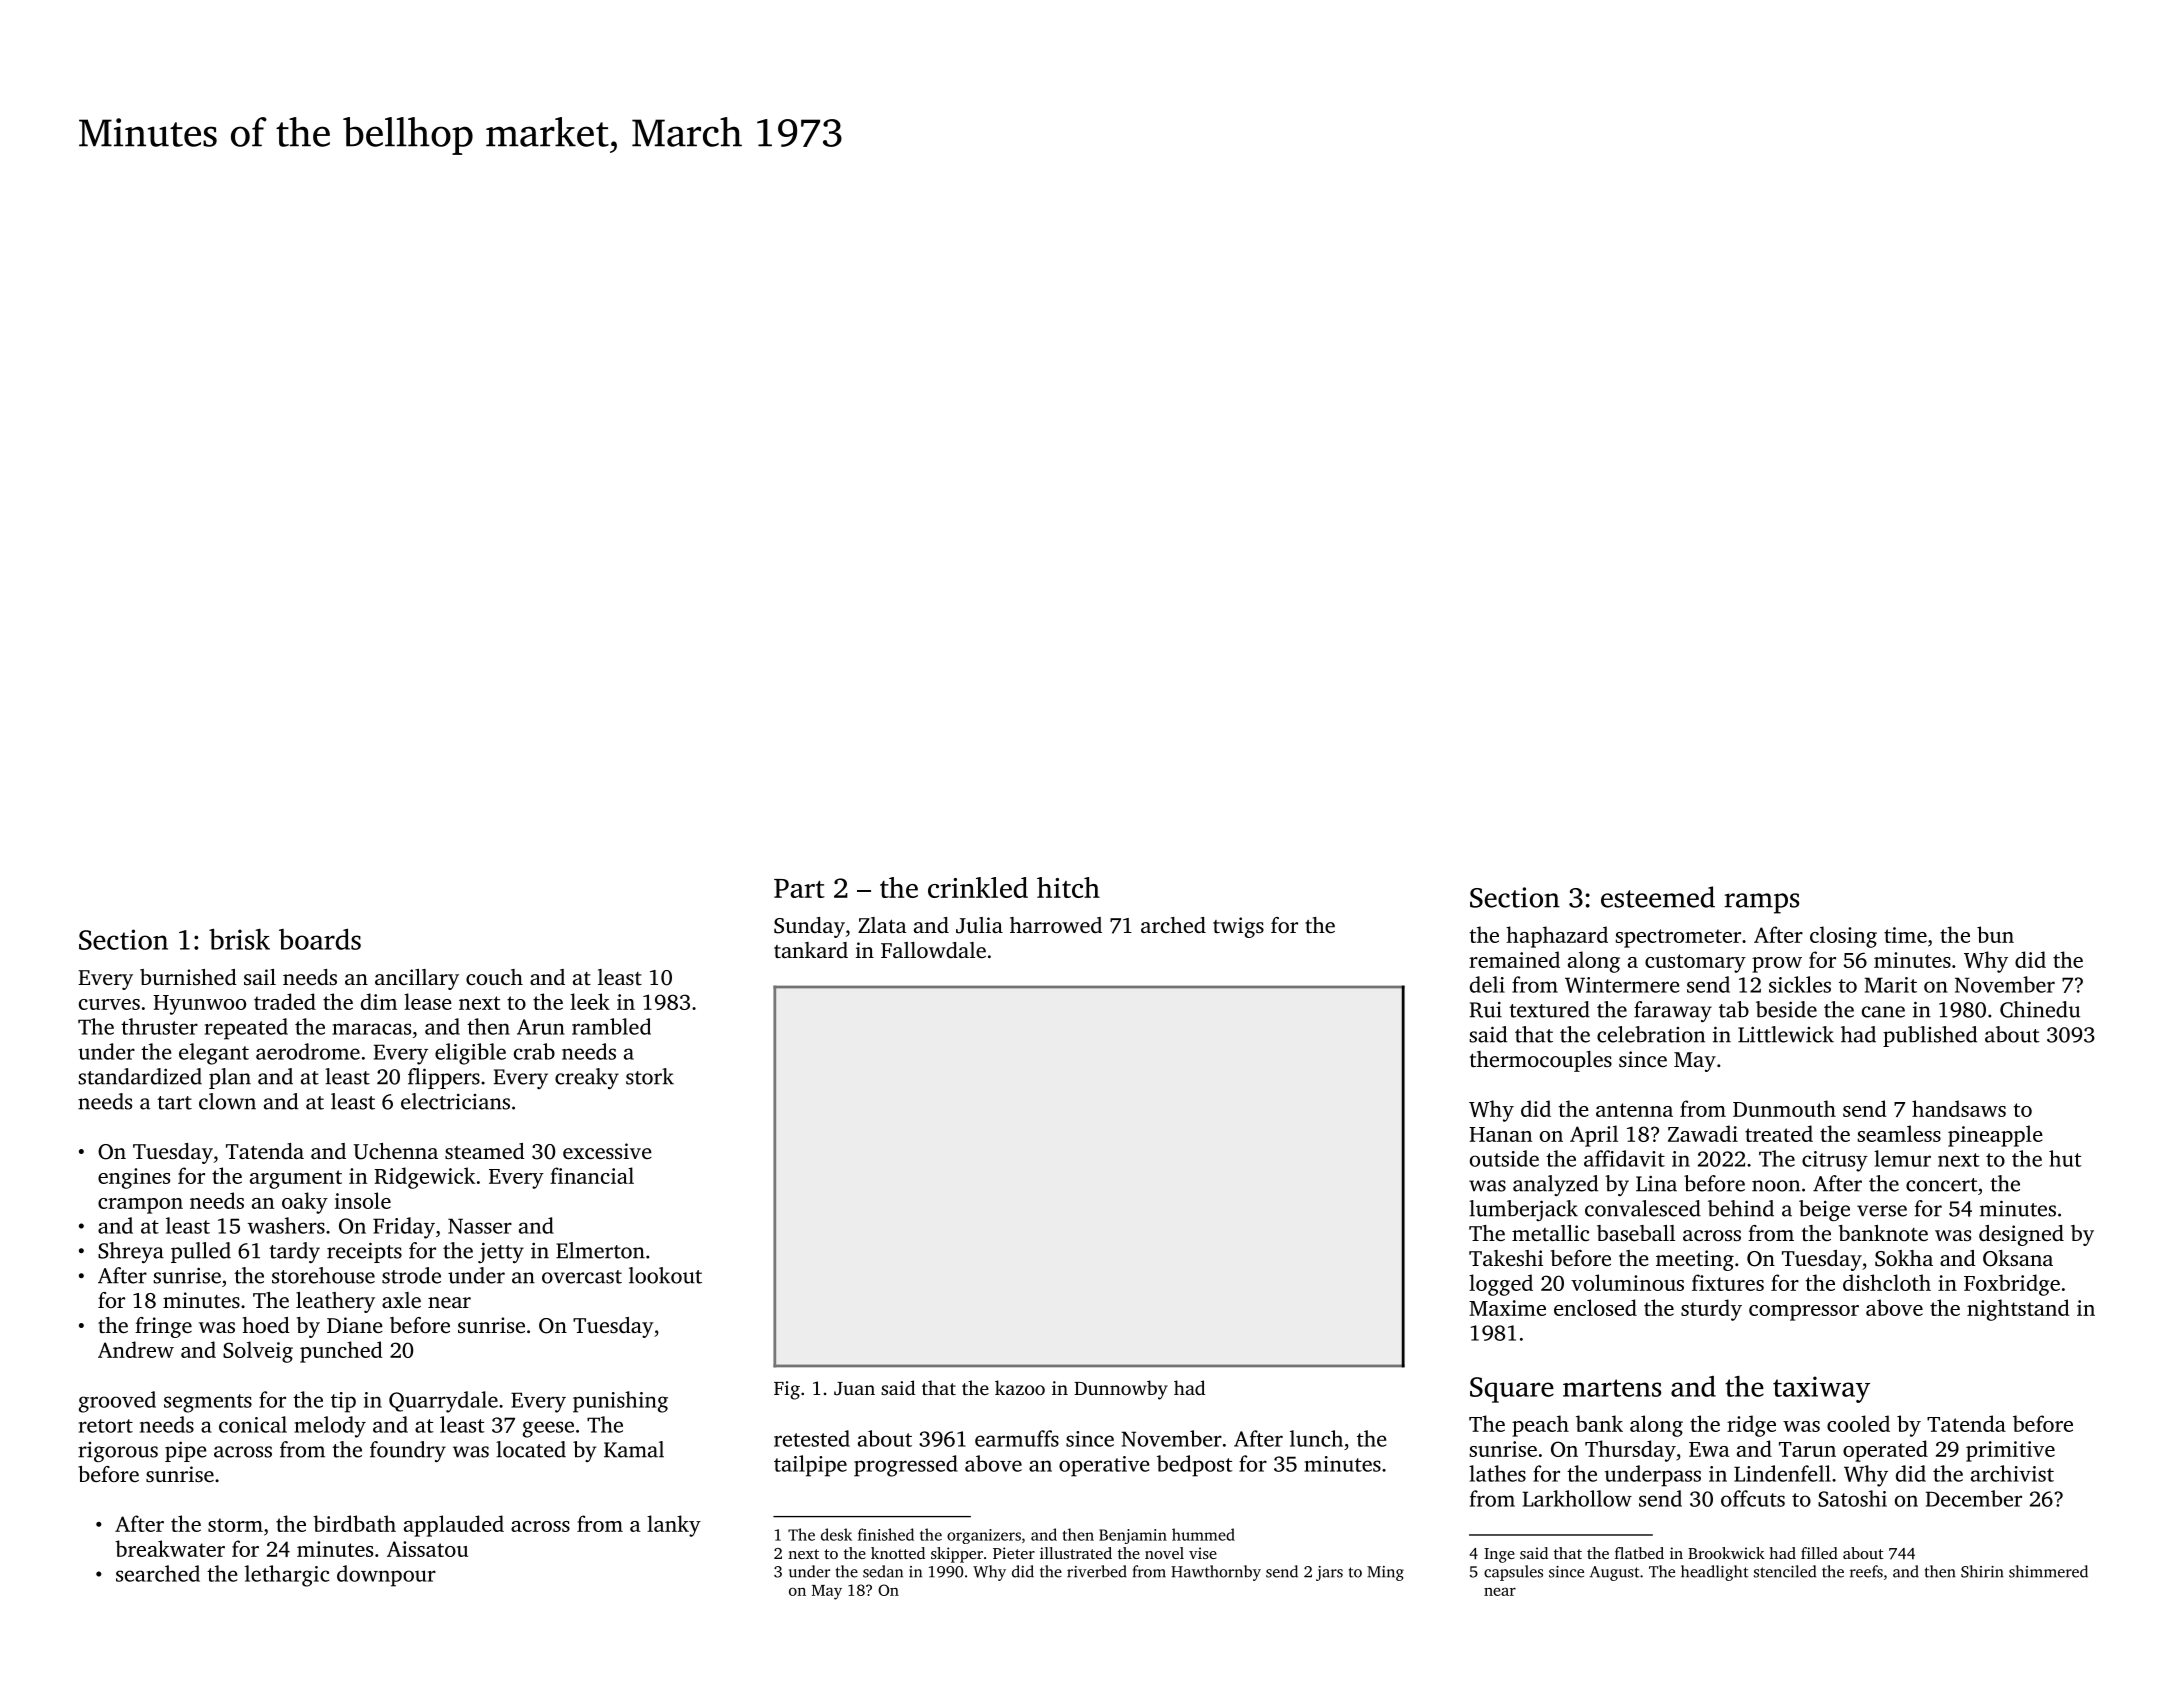 This screenshot has height=1683, width=2178. I want to click on rambled, so click(611, 1026).
